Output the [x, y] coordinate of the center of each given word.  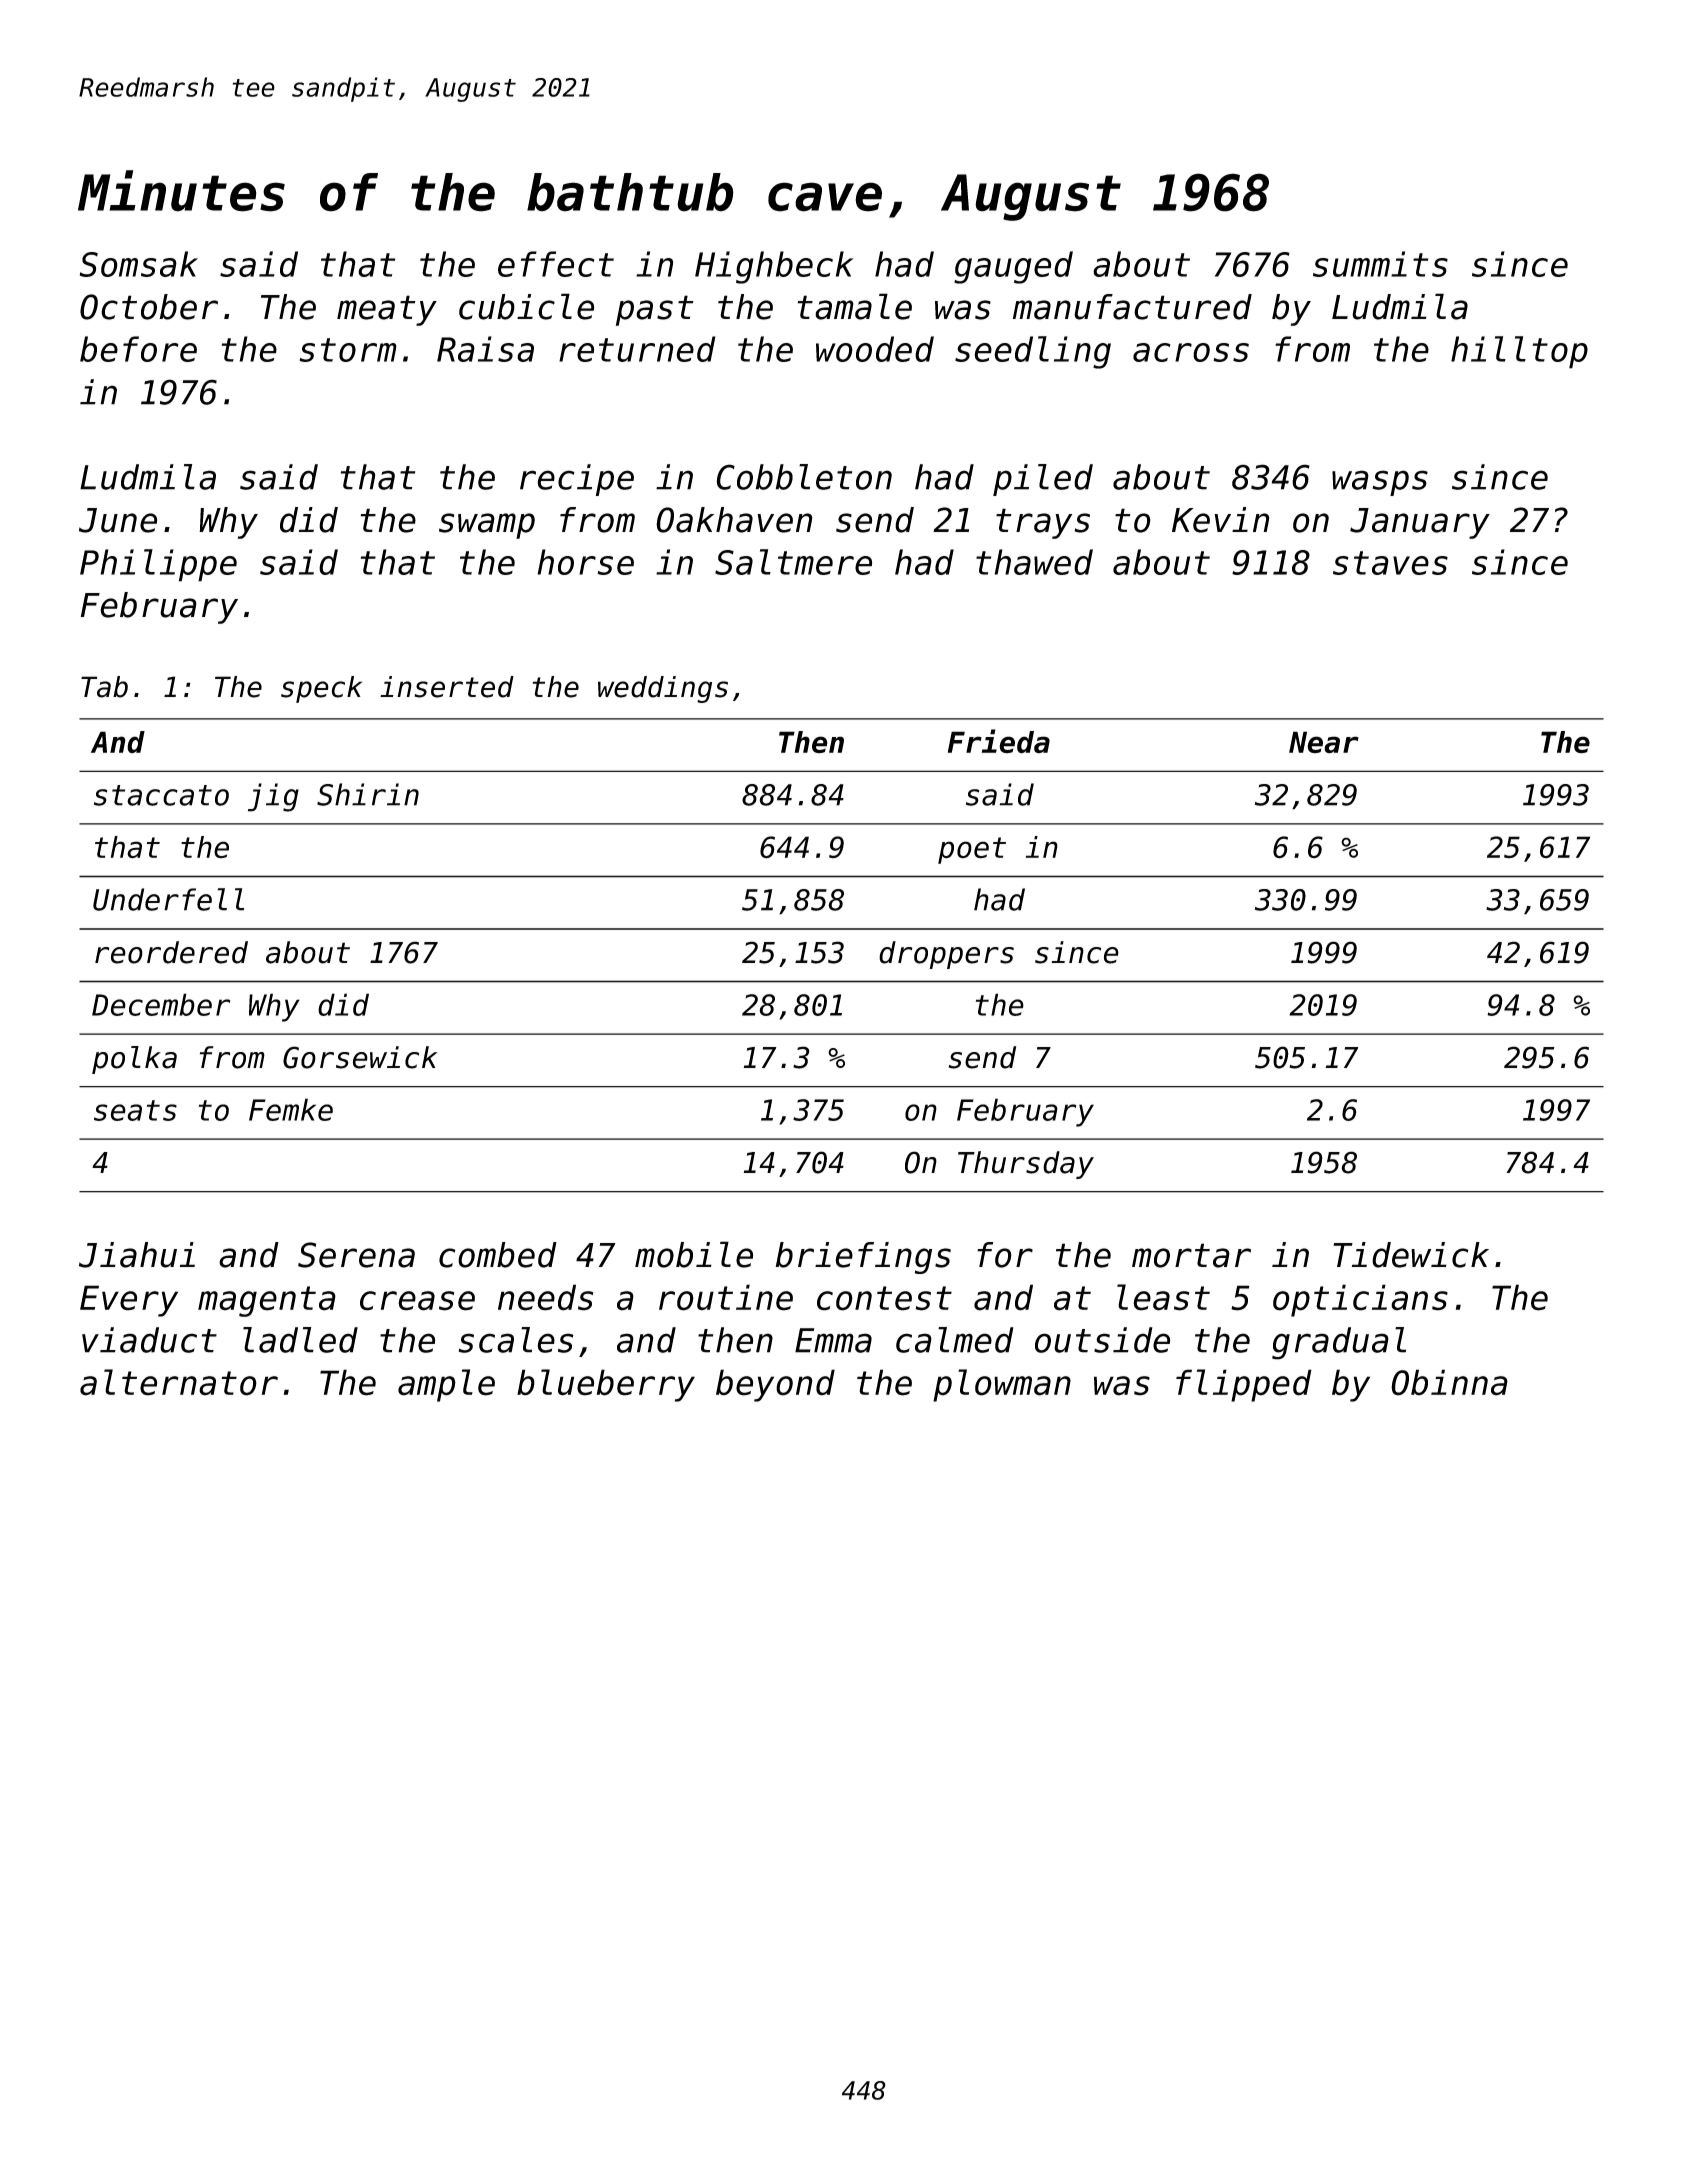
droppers [946, 955]
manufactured [1132, 307]
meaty [387, 310]
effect [556, 264]
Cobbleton [804, 477]
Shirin [368, 794]
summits [1380, 264]
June [118, 520]
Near [1324, 742]
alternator [179, 1382]
